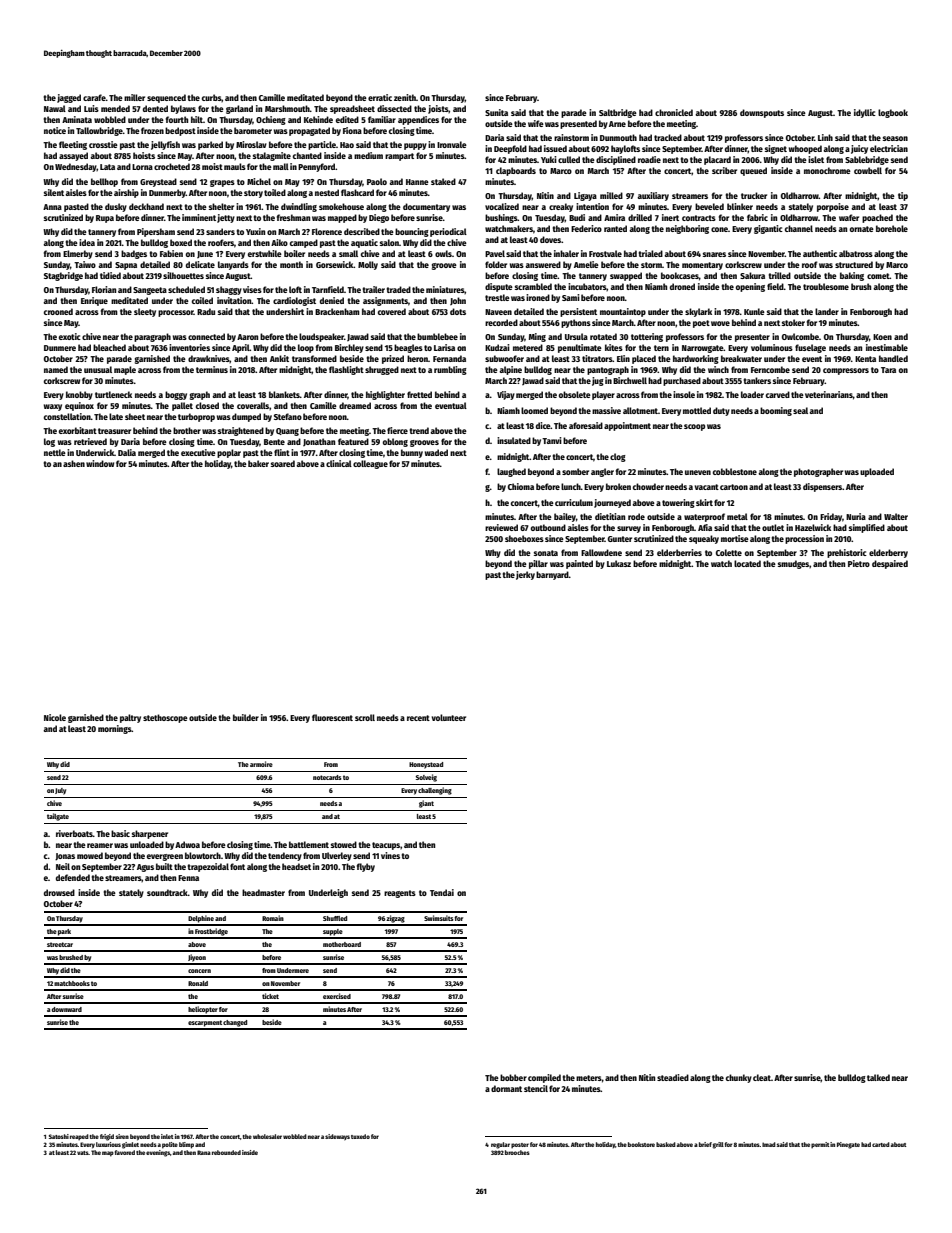 This screenshot has height=1233, width=952. What do you see at coordinates (134, 97) in the screenshot?
I see `miller` at bounding box center [134, 97].
